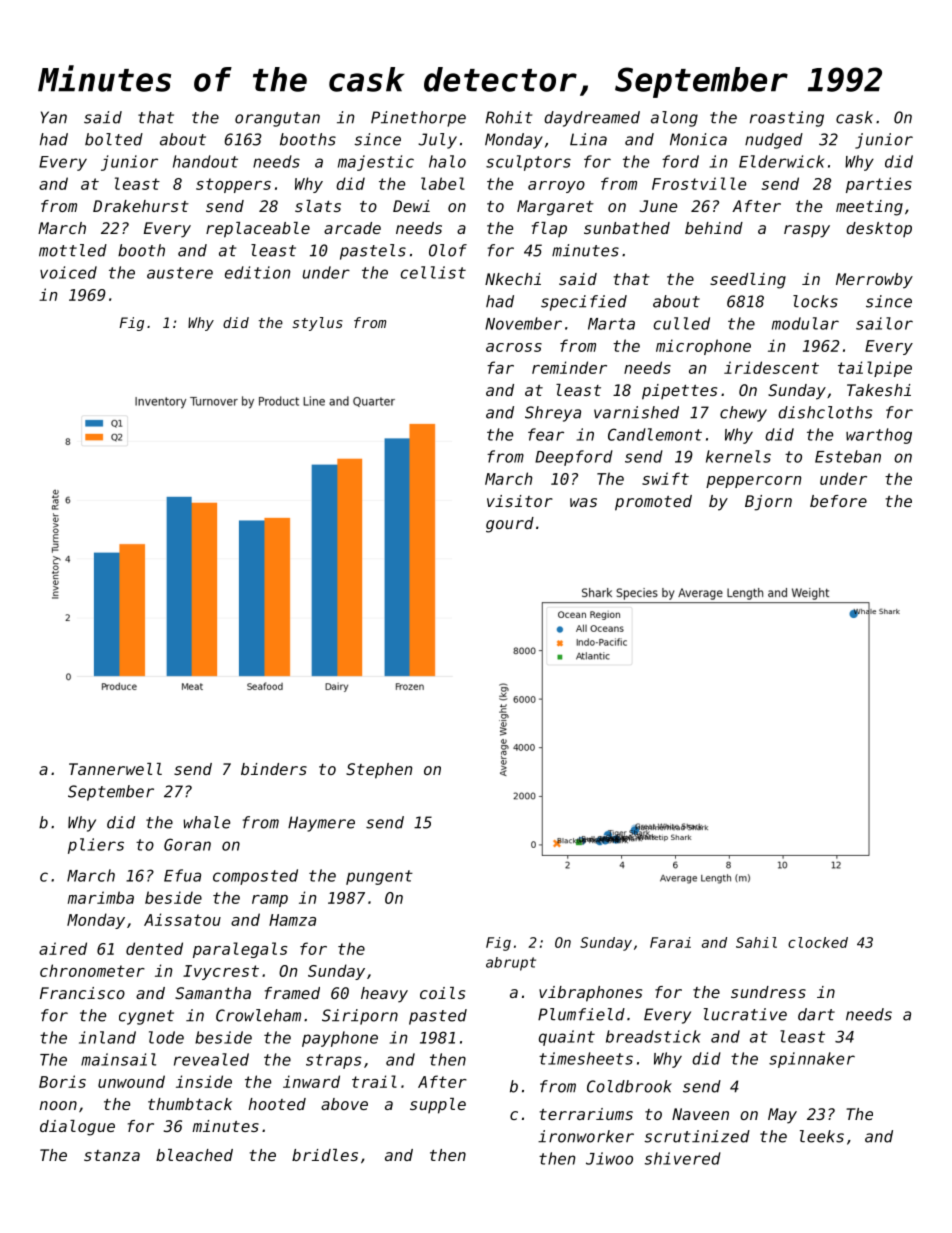 The image size is (952, 1233). Describe the element at coordinates (699, 183) in the screenshot. I see `Frostville` at that location.
